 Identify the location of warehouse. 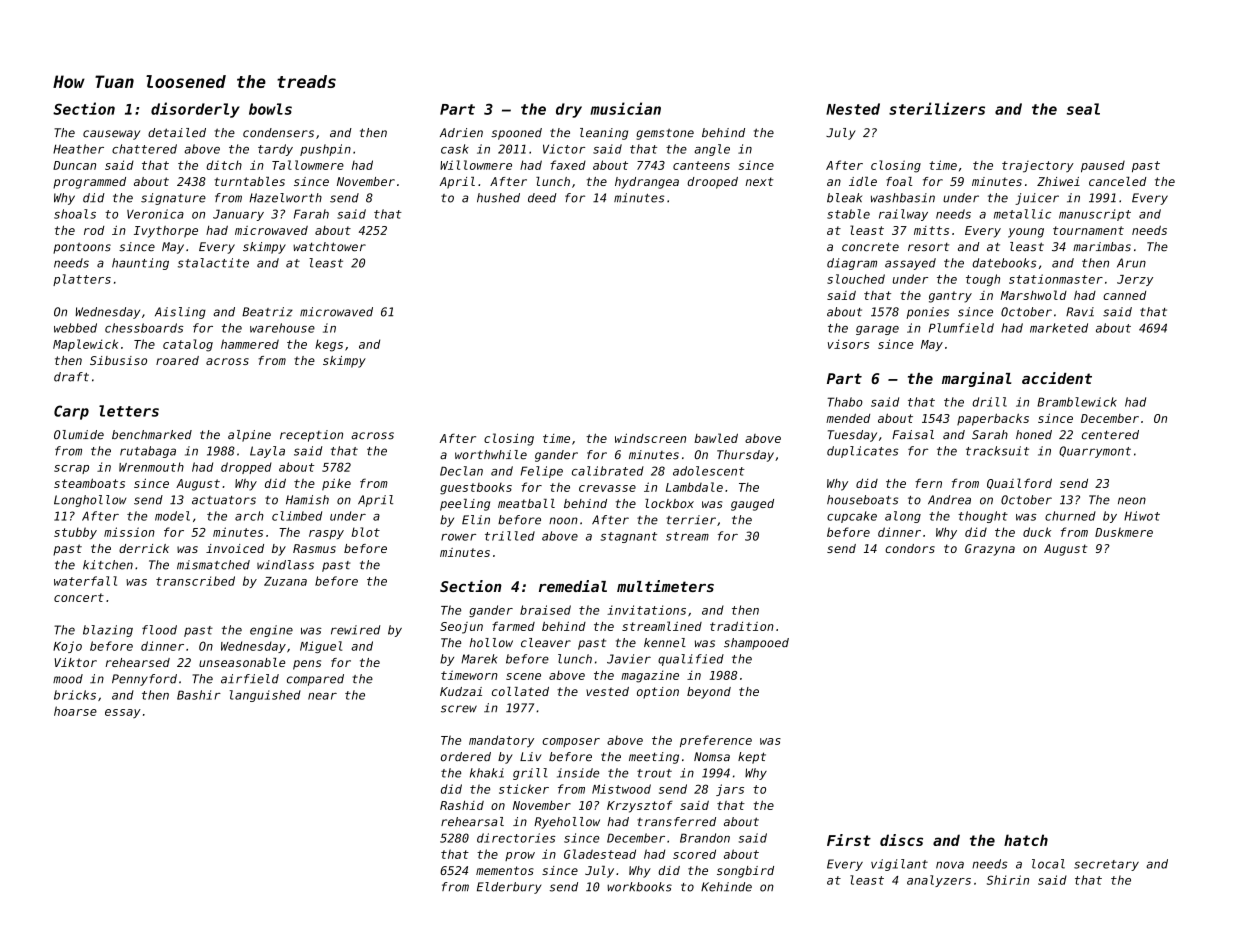
(282, 328).
